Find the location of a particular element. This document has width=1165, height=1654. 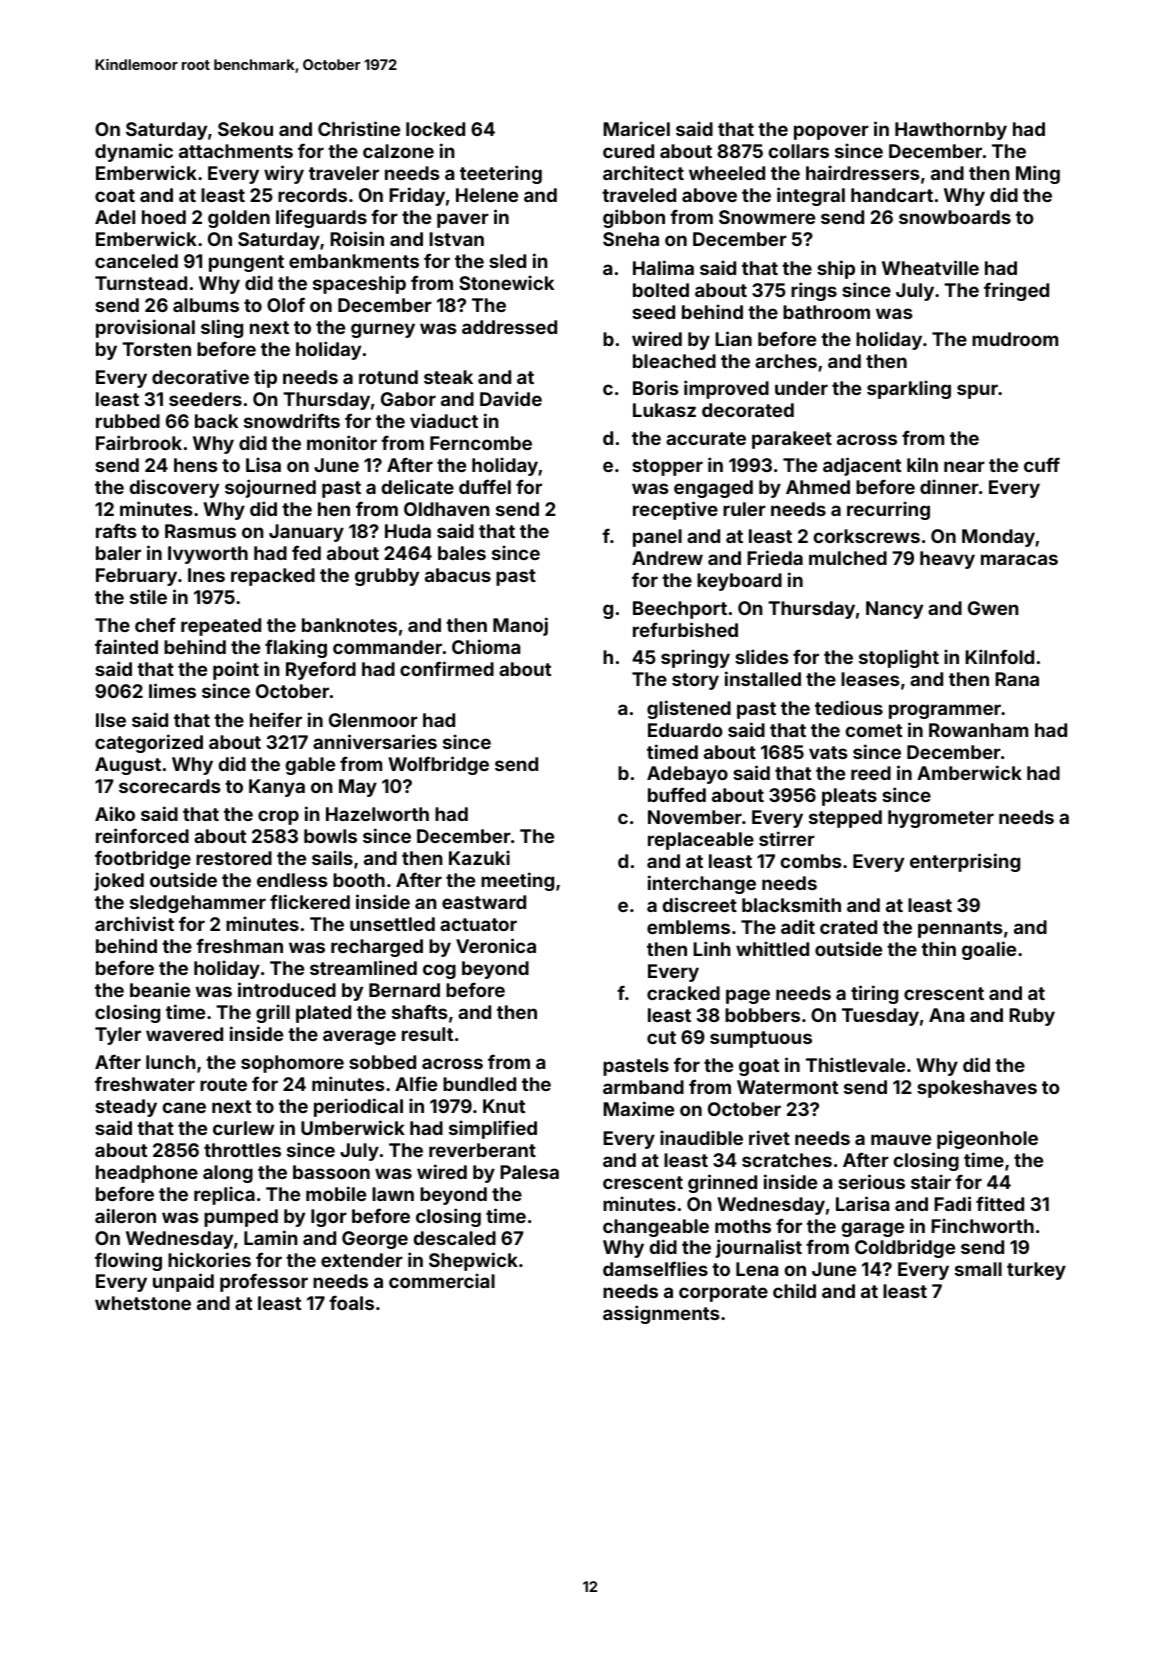

fringed is located at coordinates (1016, 291).
